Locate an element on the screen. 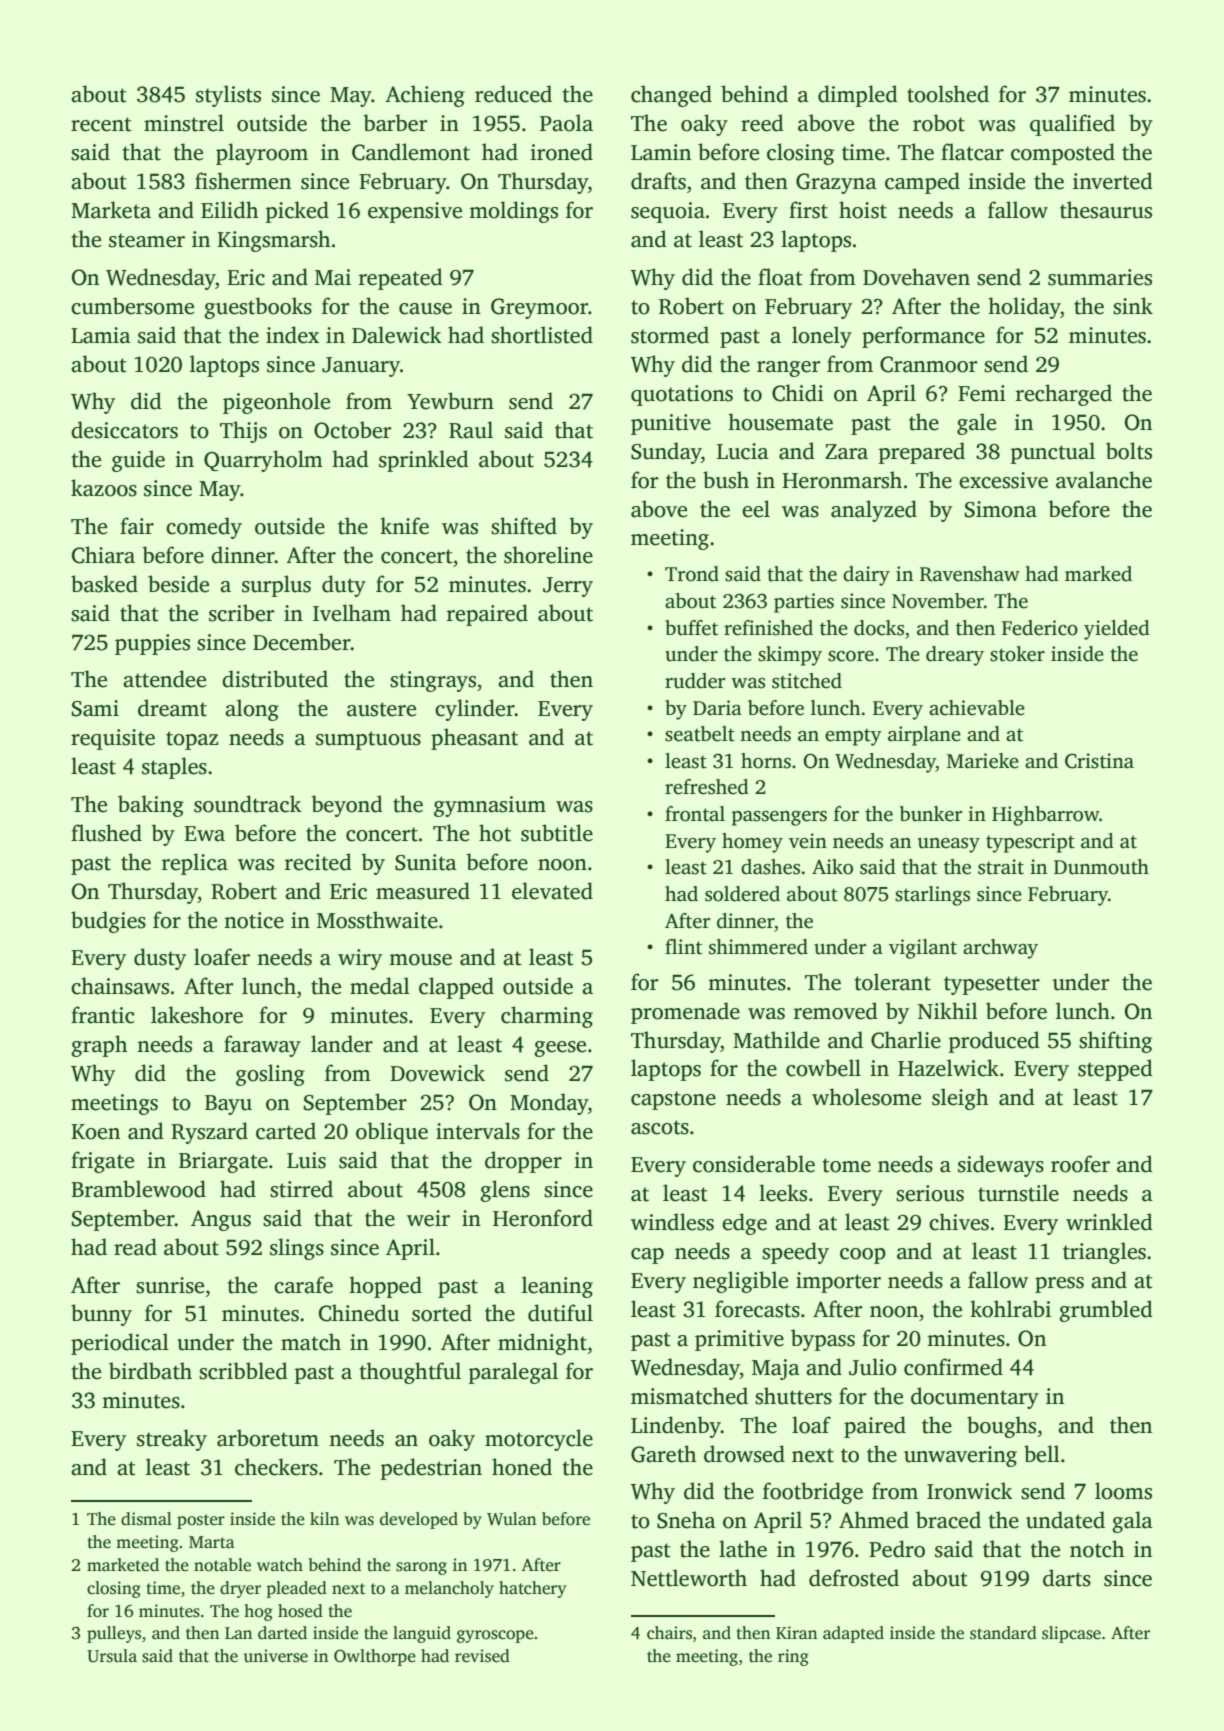 This screenshot has height=1731, width=1224. chairs is located at coordinates (669, 1633).
